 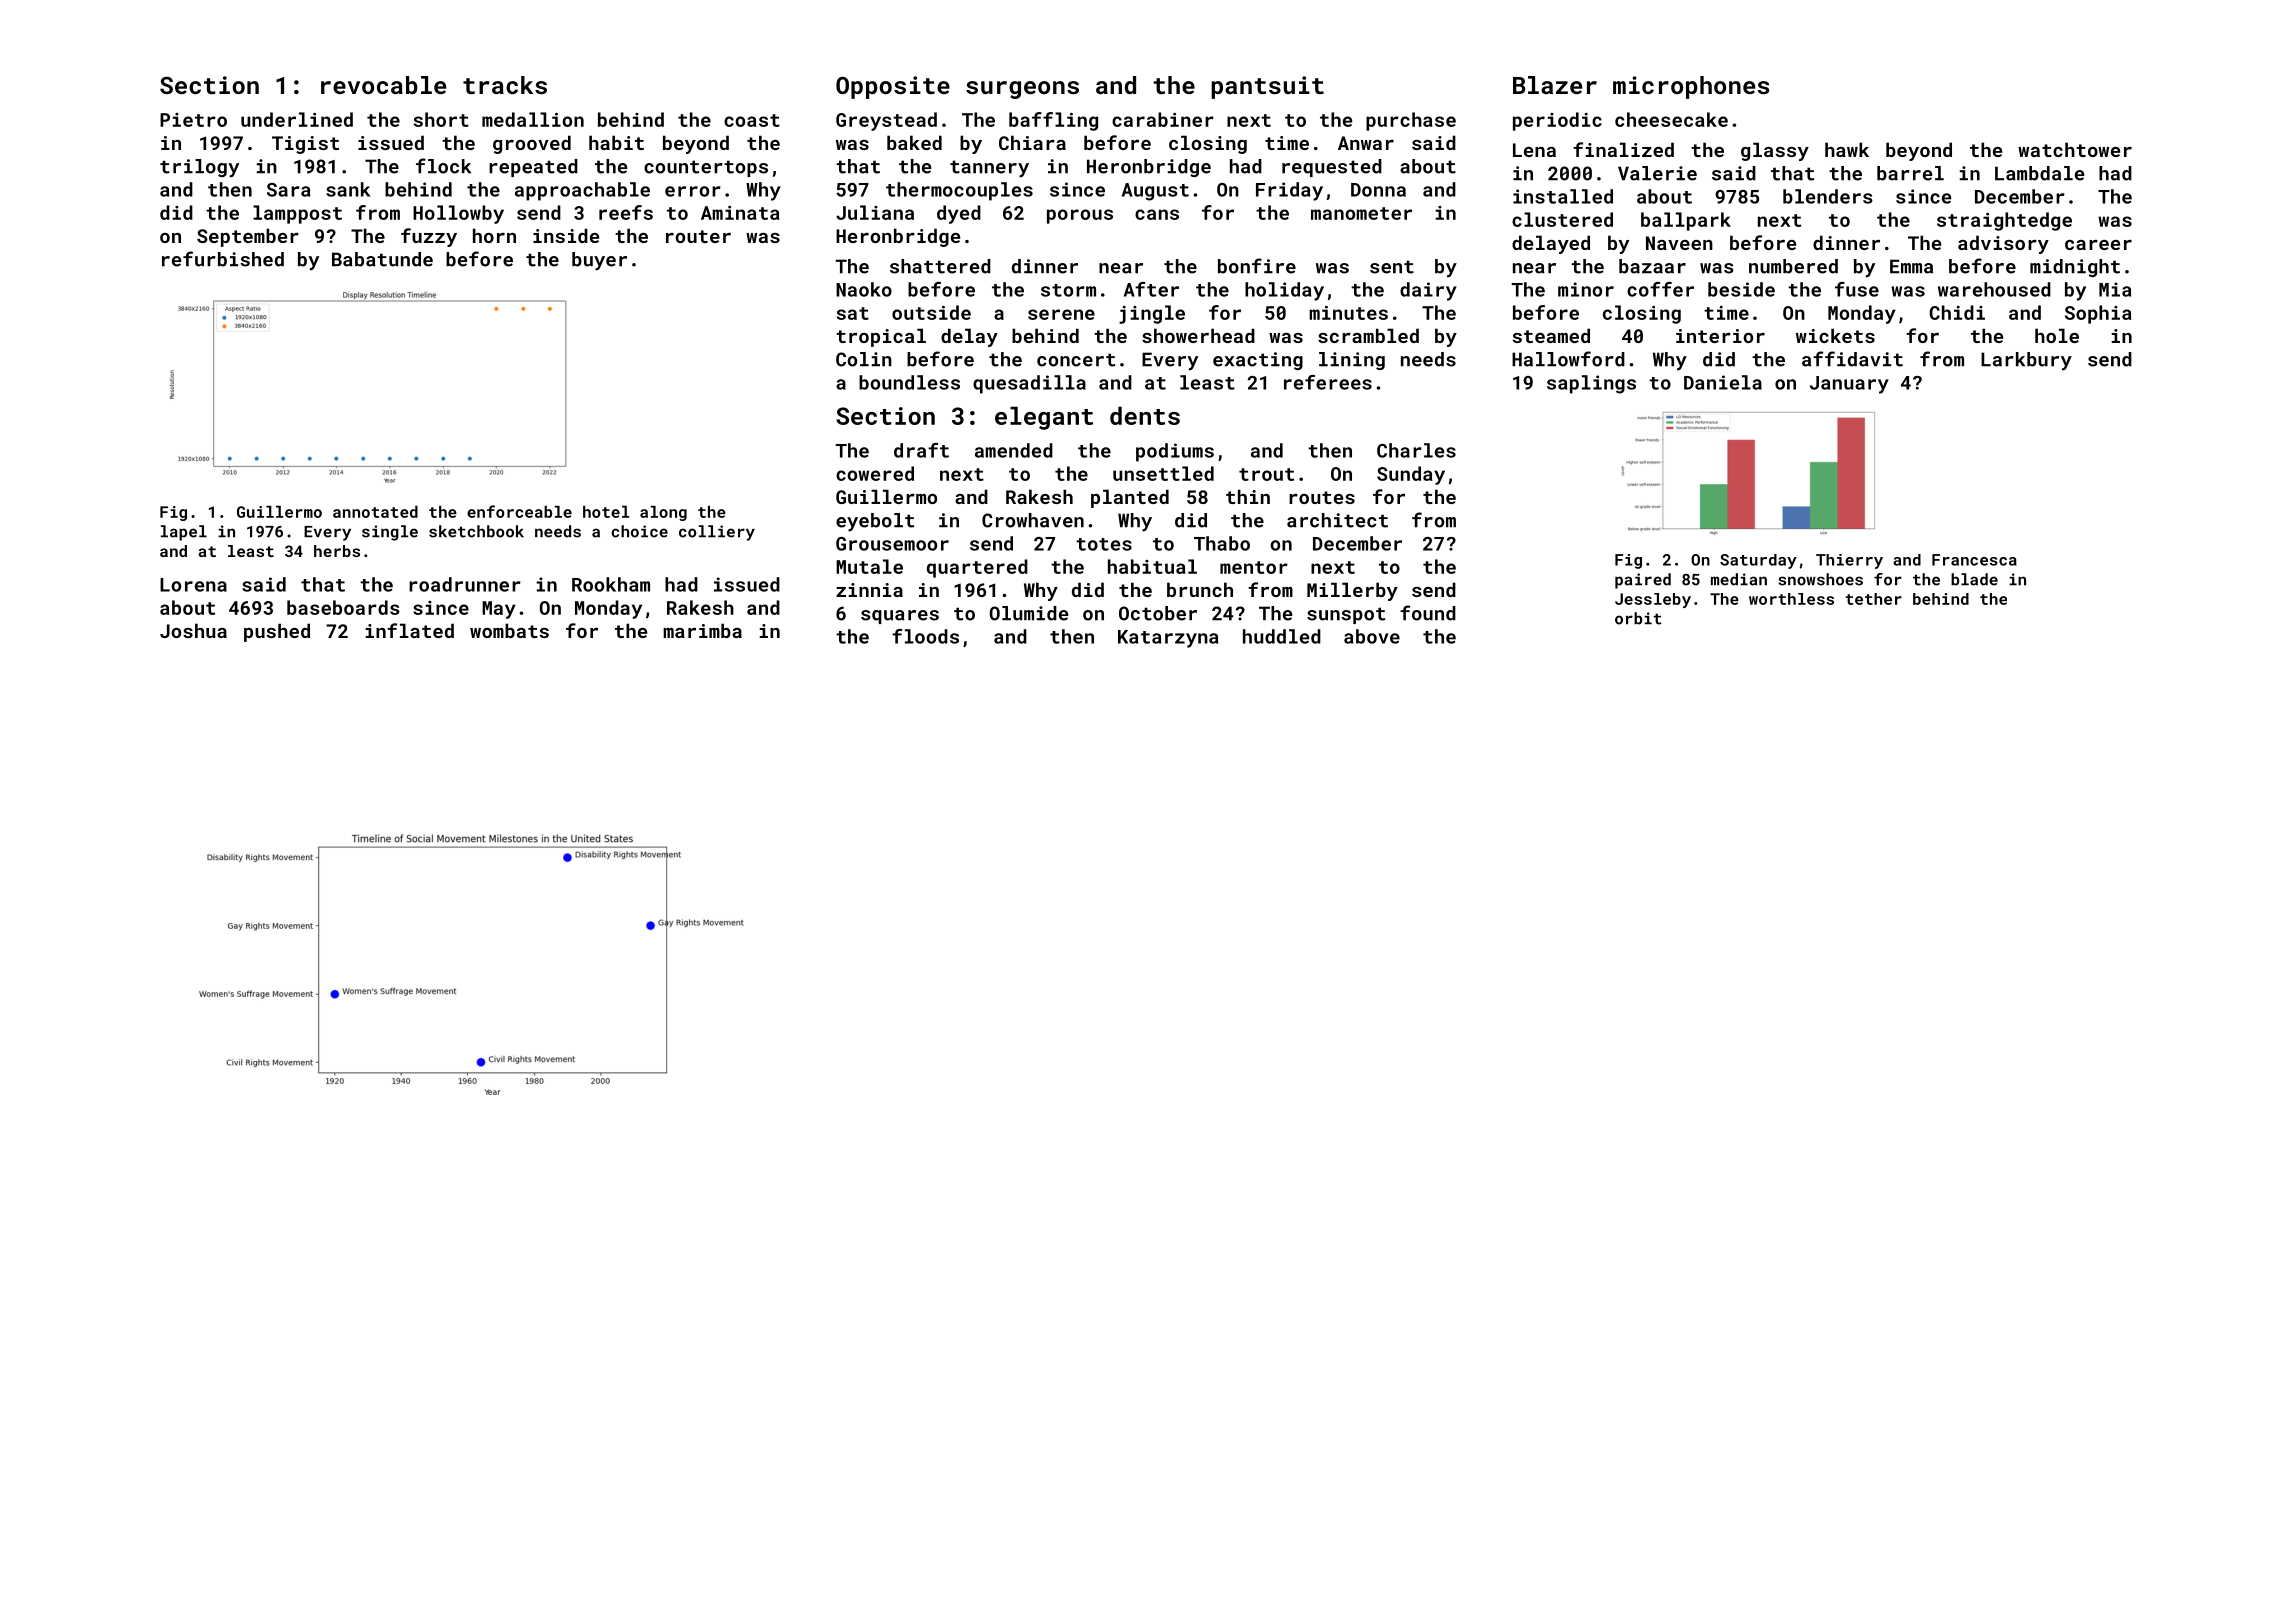 I want to click on Joshua, so click(x=193, y=630).
